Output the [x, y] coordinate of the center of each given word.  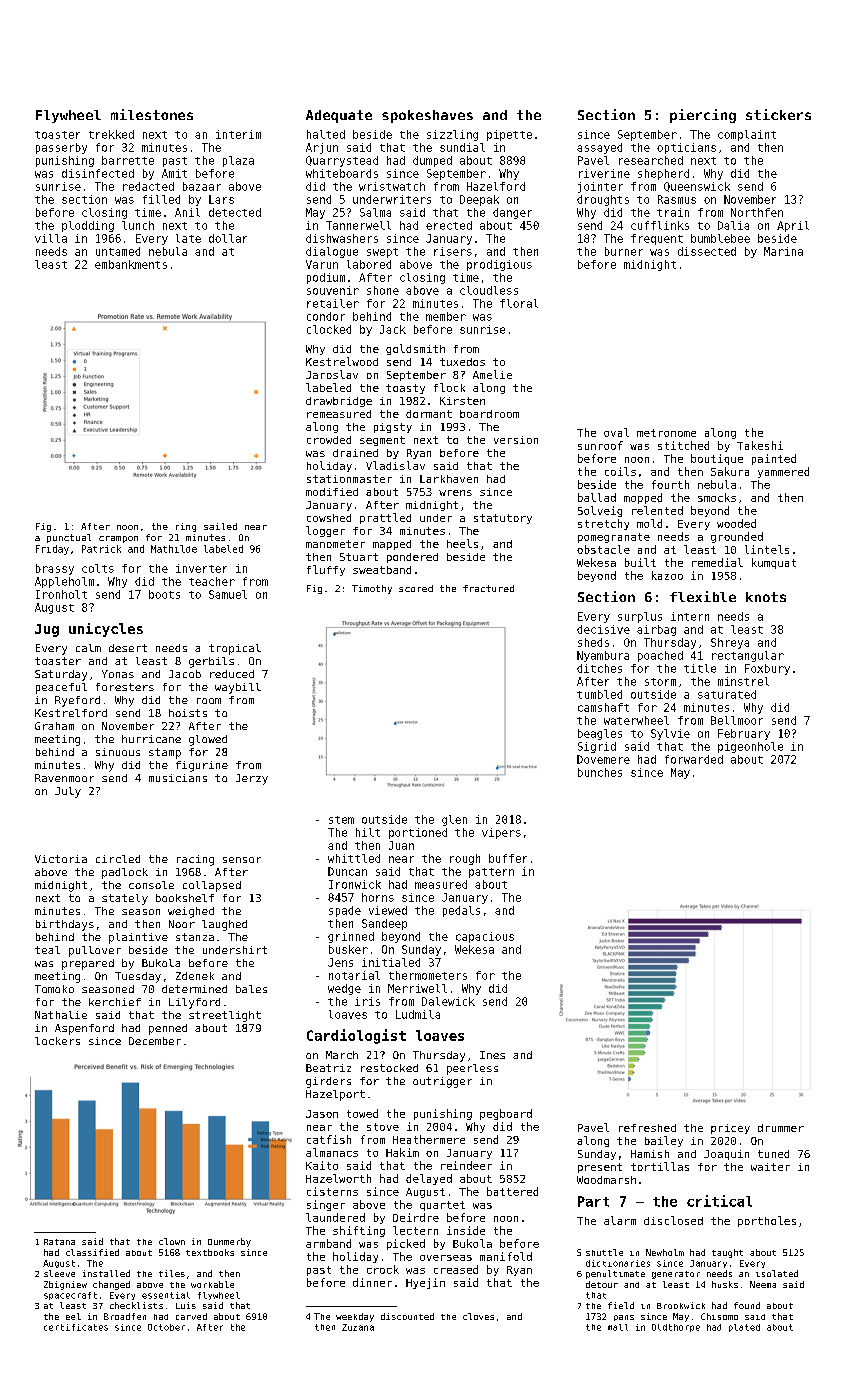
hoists [188, 713]
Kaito [322, 1165]
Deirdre [416, 1217]
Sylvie [670, 734]
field [621, 1305]
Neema [763, 1284]
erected [449, 225]
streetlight [225, 1016]
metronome [666, 433]
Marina [783, 251]
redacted [148, 186]
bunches [600, 772]
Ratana [59, 1242]
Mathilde [174, 549]
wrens [455, 493]
